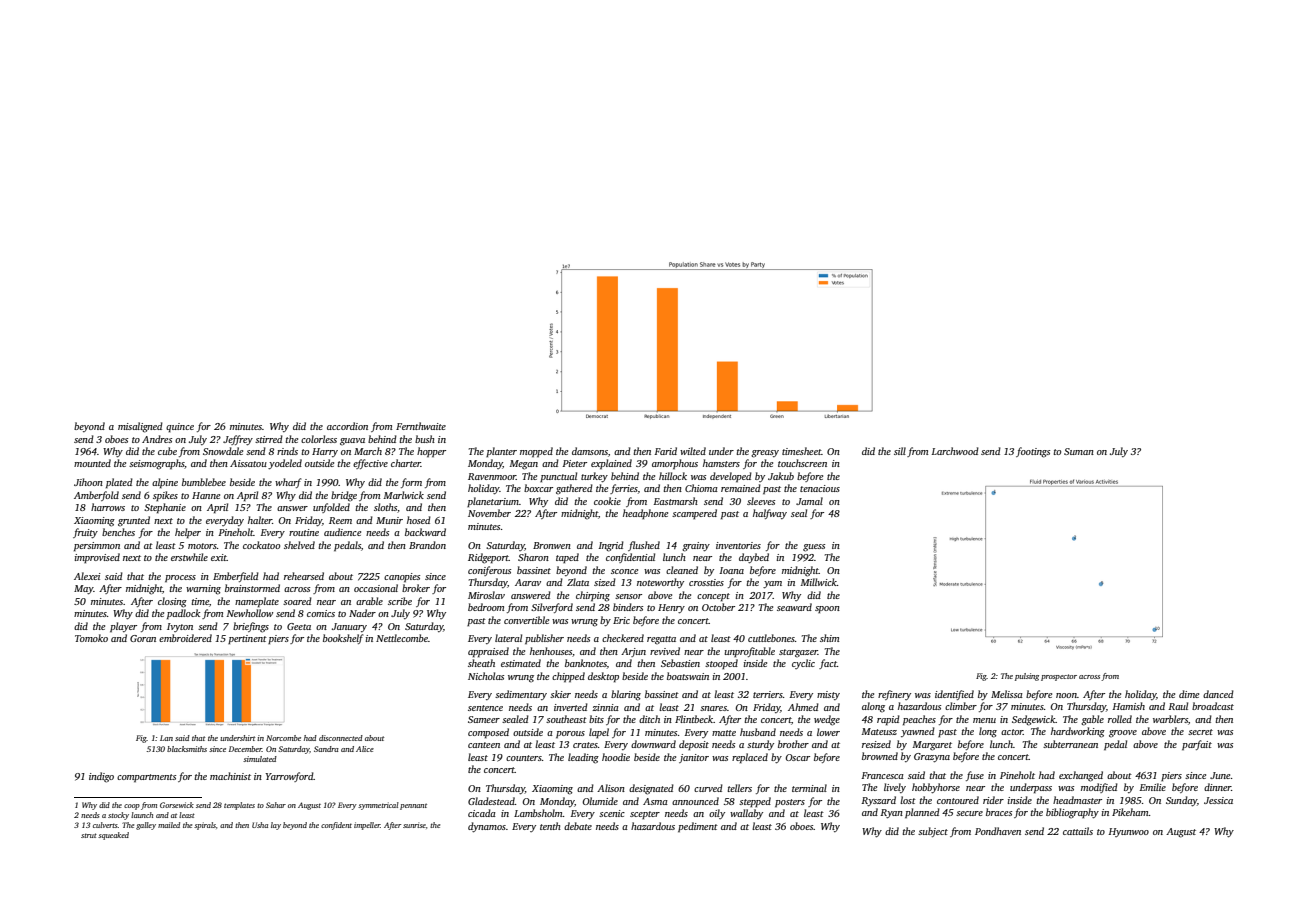  What do you see at coordinates (1059, 677) in the page?
I see `prospector` at bounding box center [1059, 677].
